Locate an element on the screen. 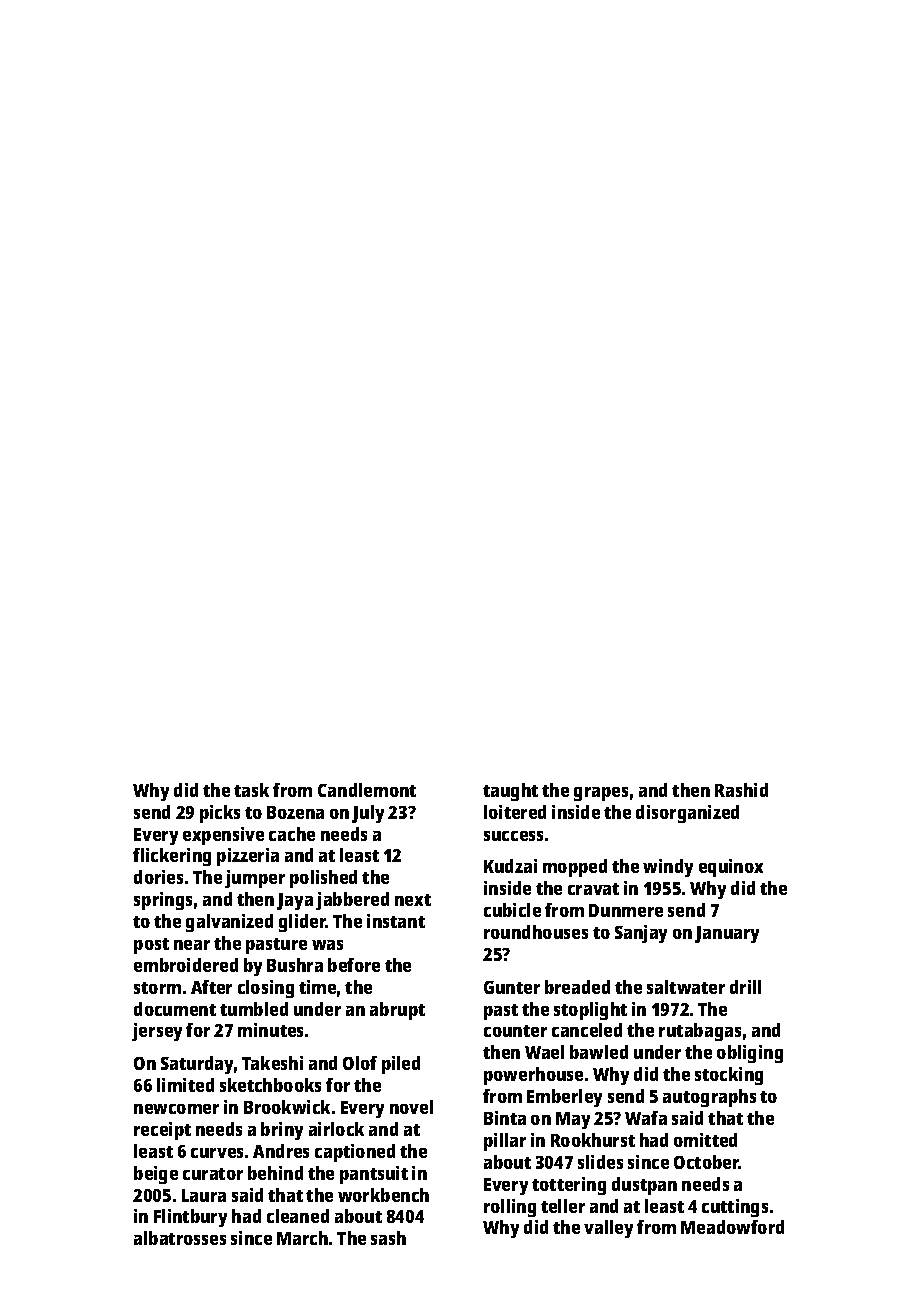  pillar is located at coordinates (505, 1142).
